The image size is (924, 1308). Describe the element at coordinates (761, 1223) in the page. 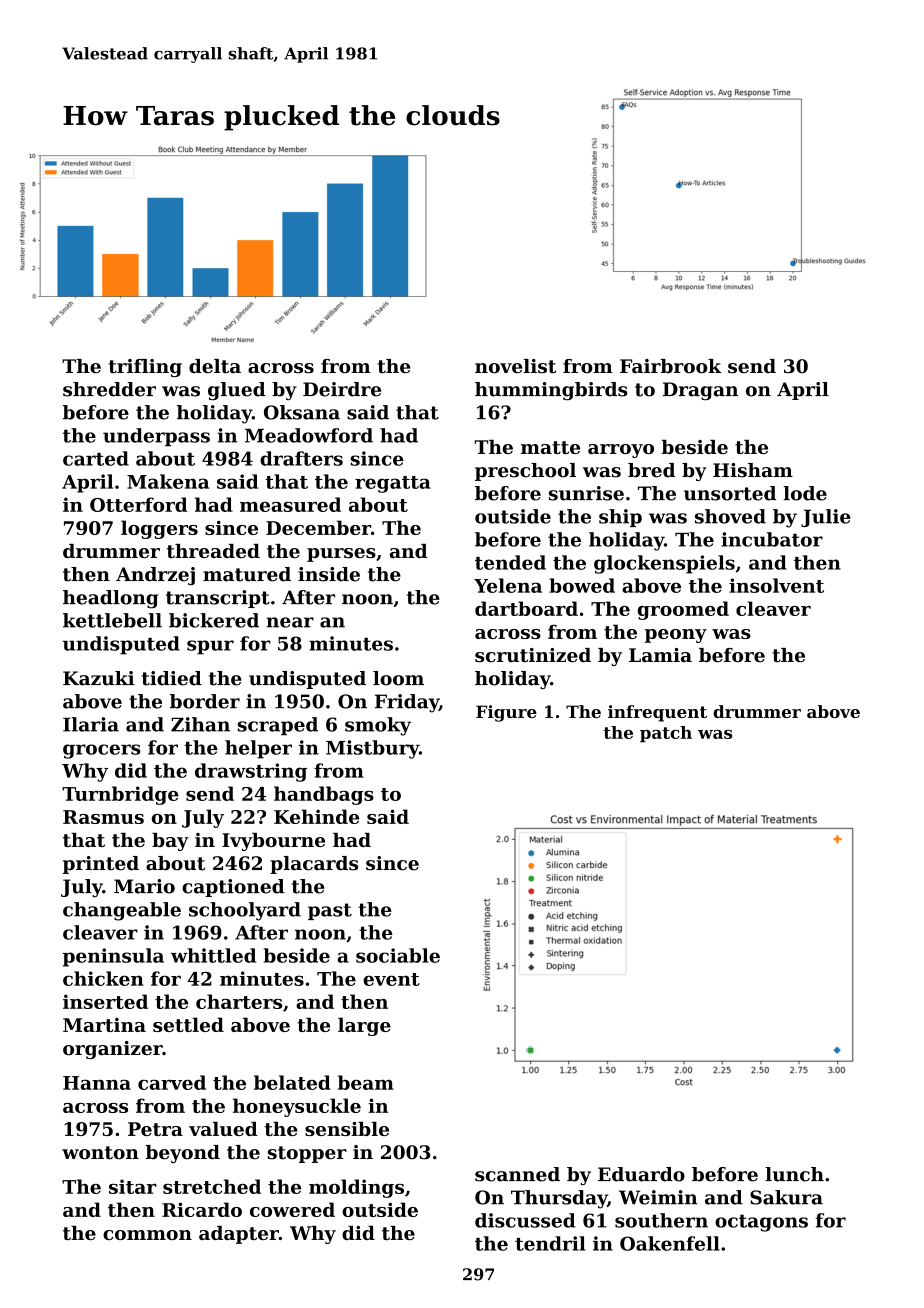

I see `octagons` at that location.
